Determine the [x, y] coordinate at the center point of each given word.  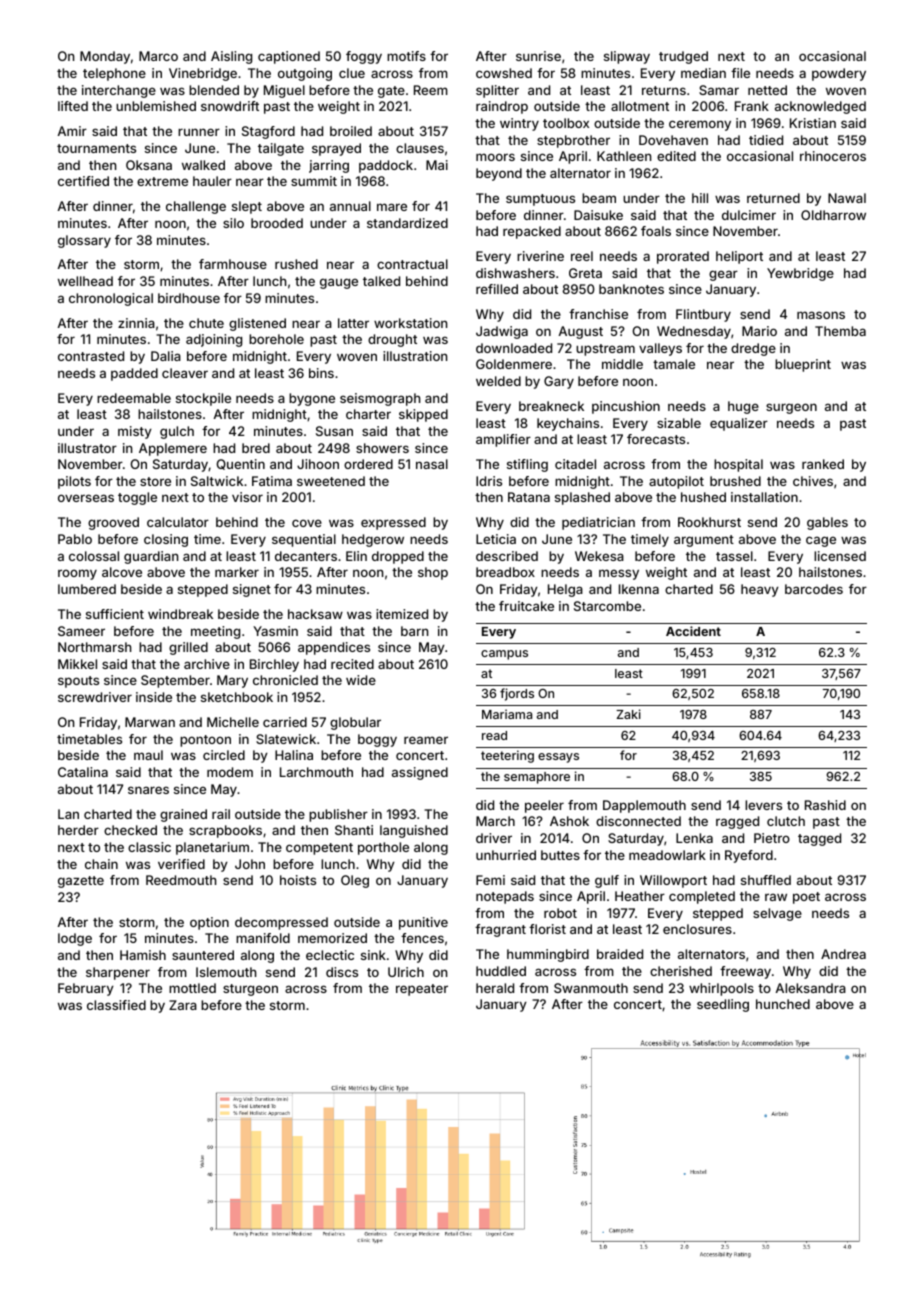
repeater [422, 990]
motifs [406, 56]
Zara [183, 1005]
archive [207, 664]
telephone [114, 74]
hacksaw [315, 614]
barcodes [814, 589]
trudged [683, 57]
